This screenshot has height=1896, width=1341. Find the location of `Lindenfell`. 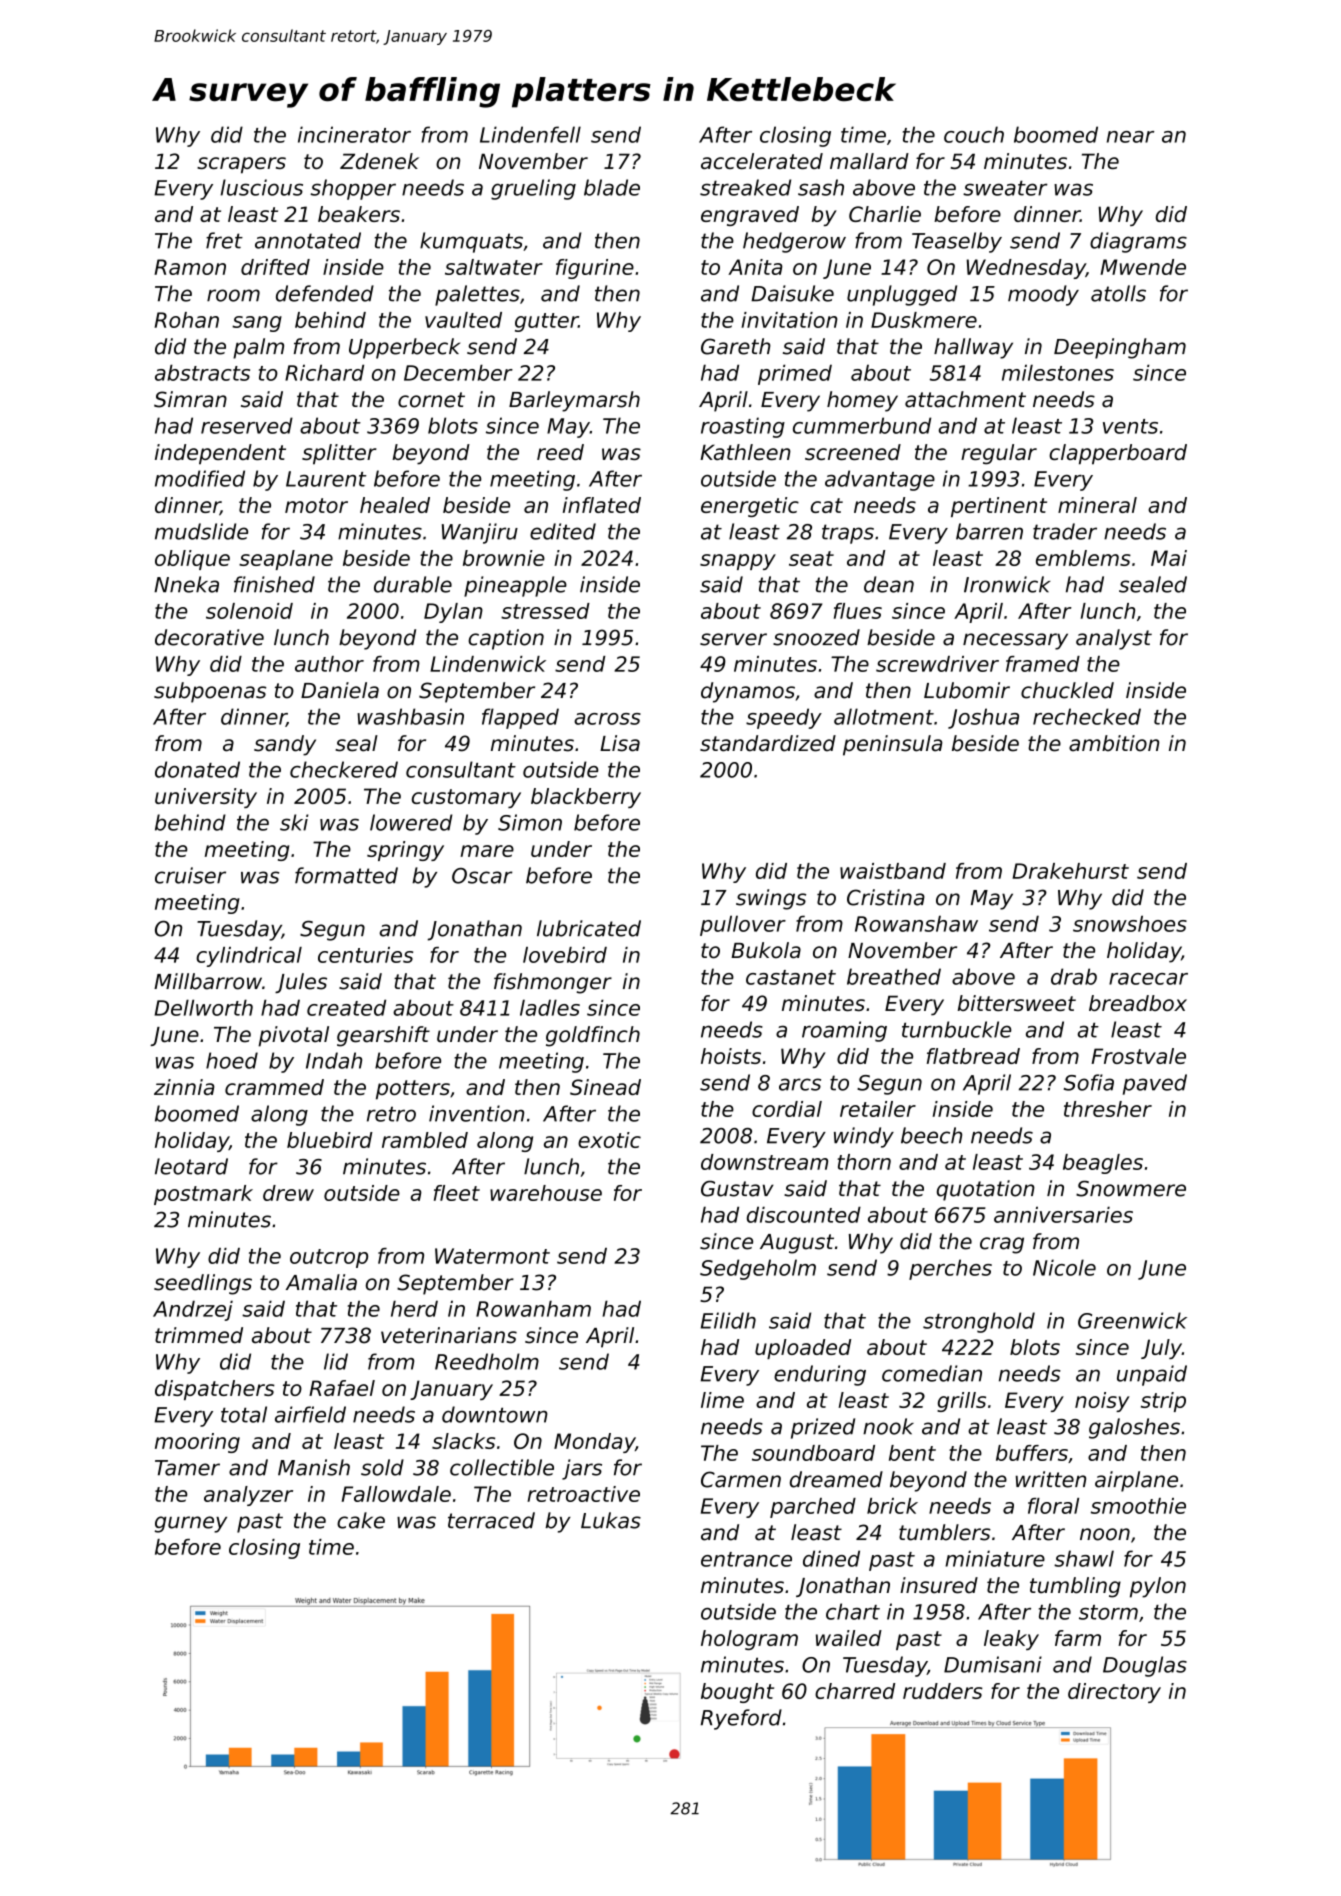

Lindenfell is located at coordinates (530, 134).
